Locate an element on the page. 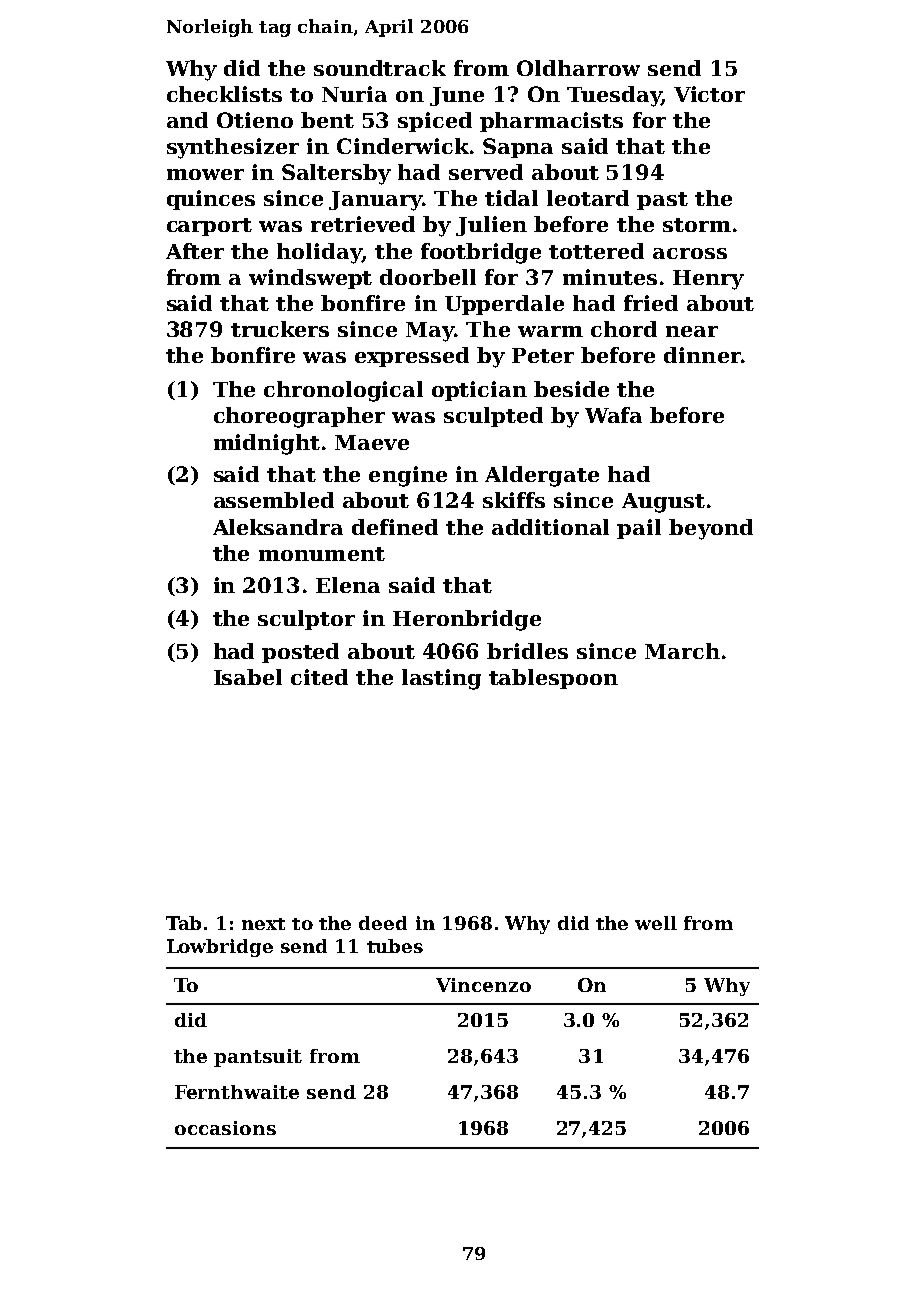 This image has height=1311, width=924. Vincenzo is located at coordinates (483, 985).
